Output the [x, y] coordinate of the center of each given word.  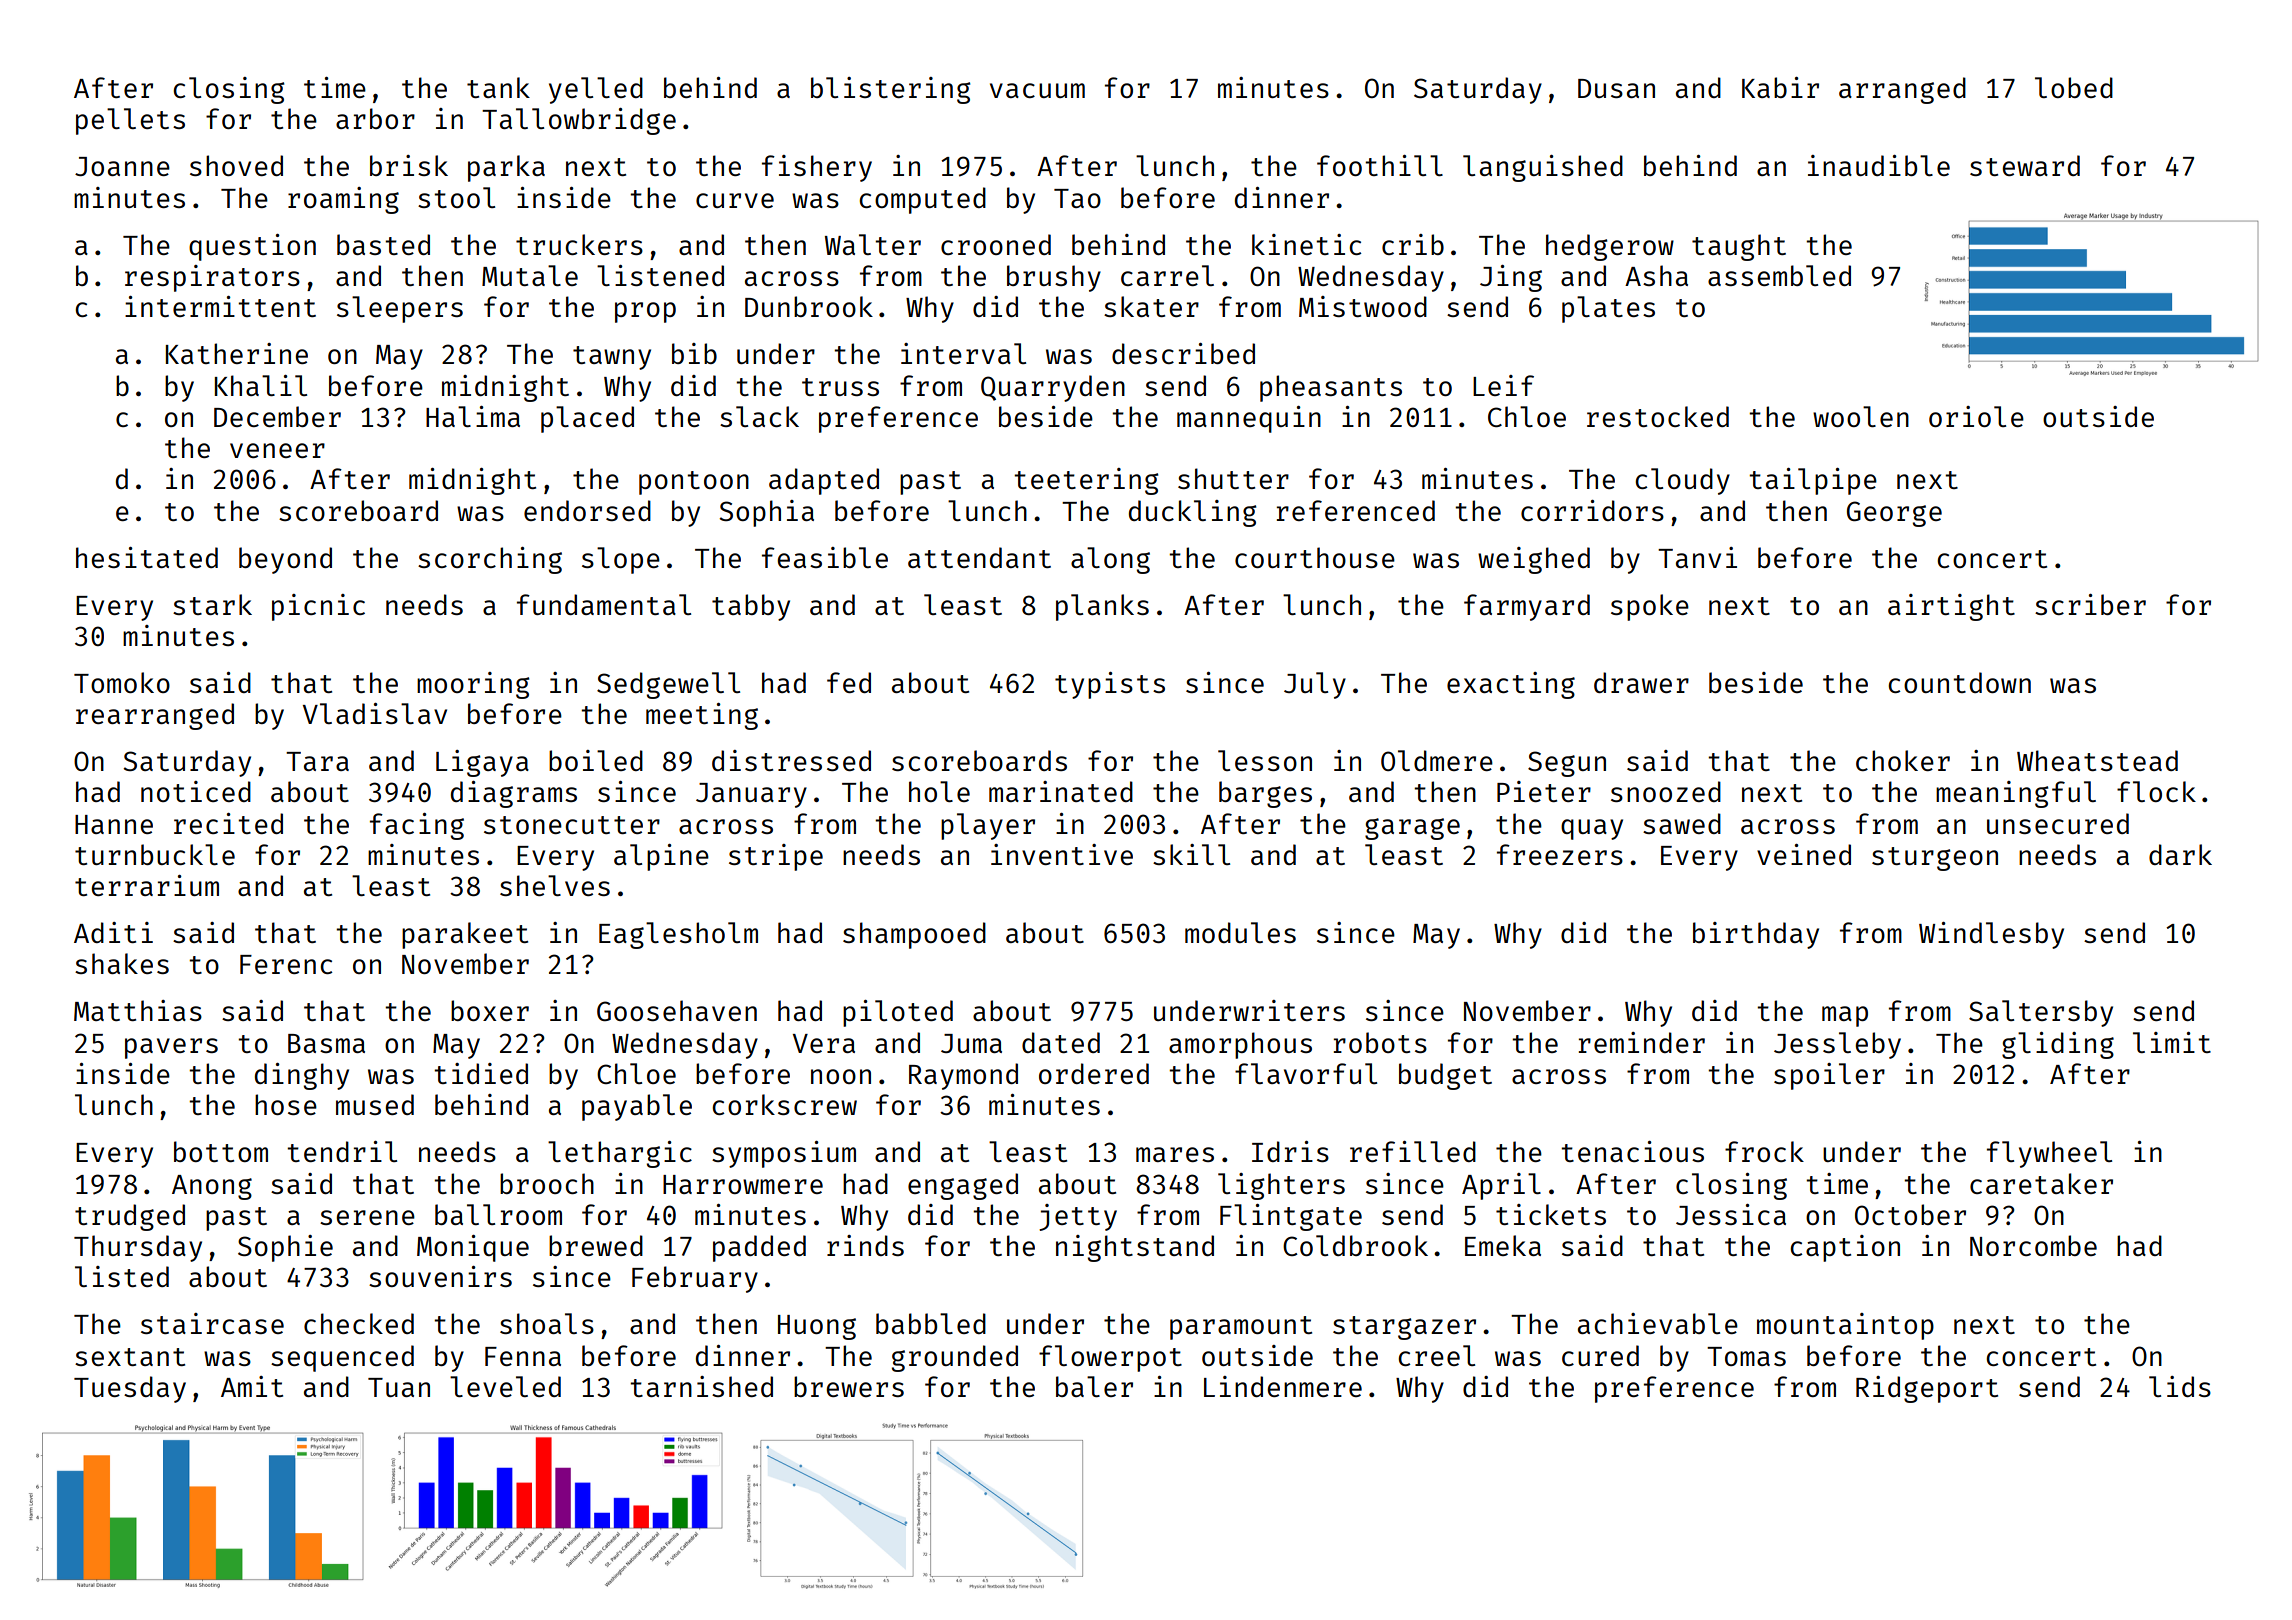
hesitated [147, 557]
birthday [1756, 935]
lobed [2074, 87]
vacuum [1037, 90]
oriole [1976, 416]
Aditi [113, 932]
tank [498, 87]
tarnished [701, 1386]
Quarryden [1053, 388]
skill [1191, 854]
